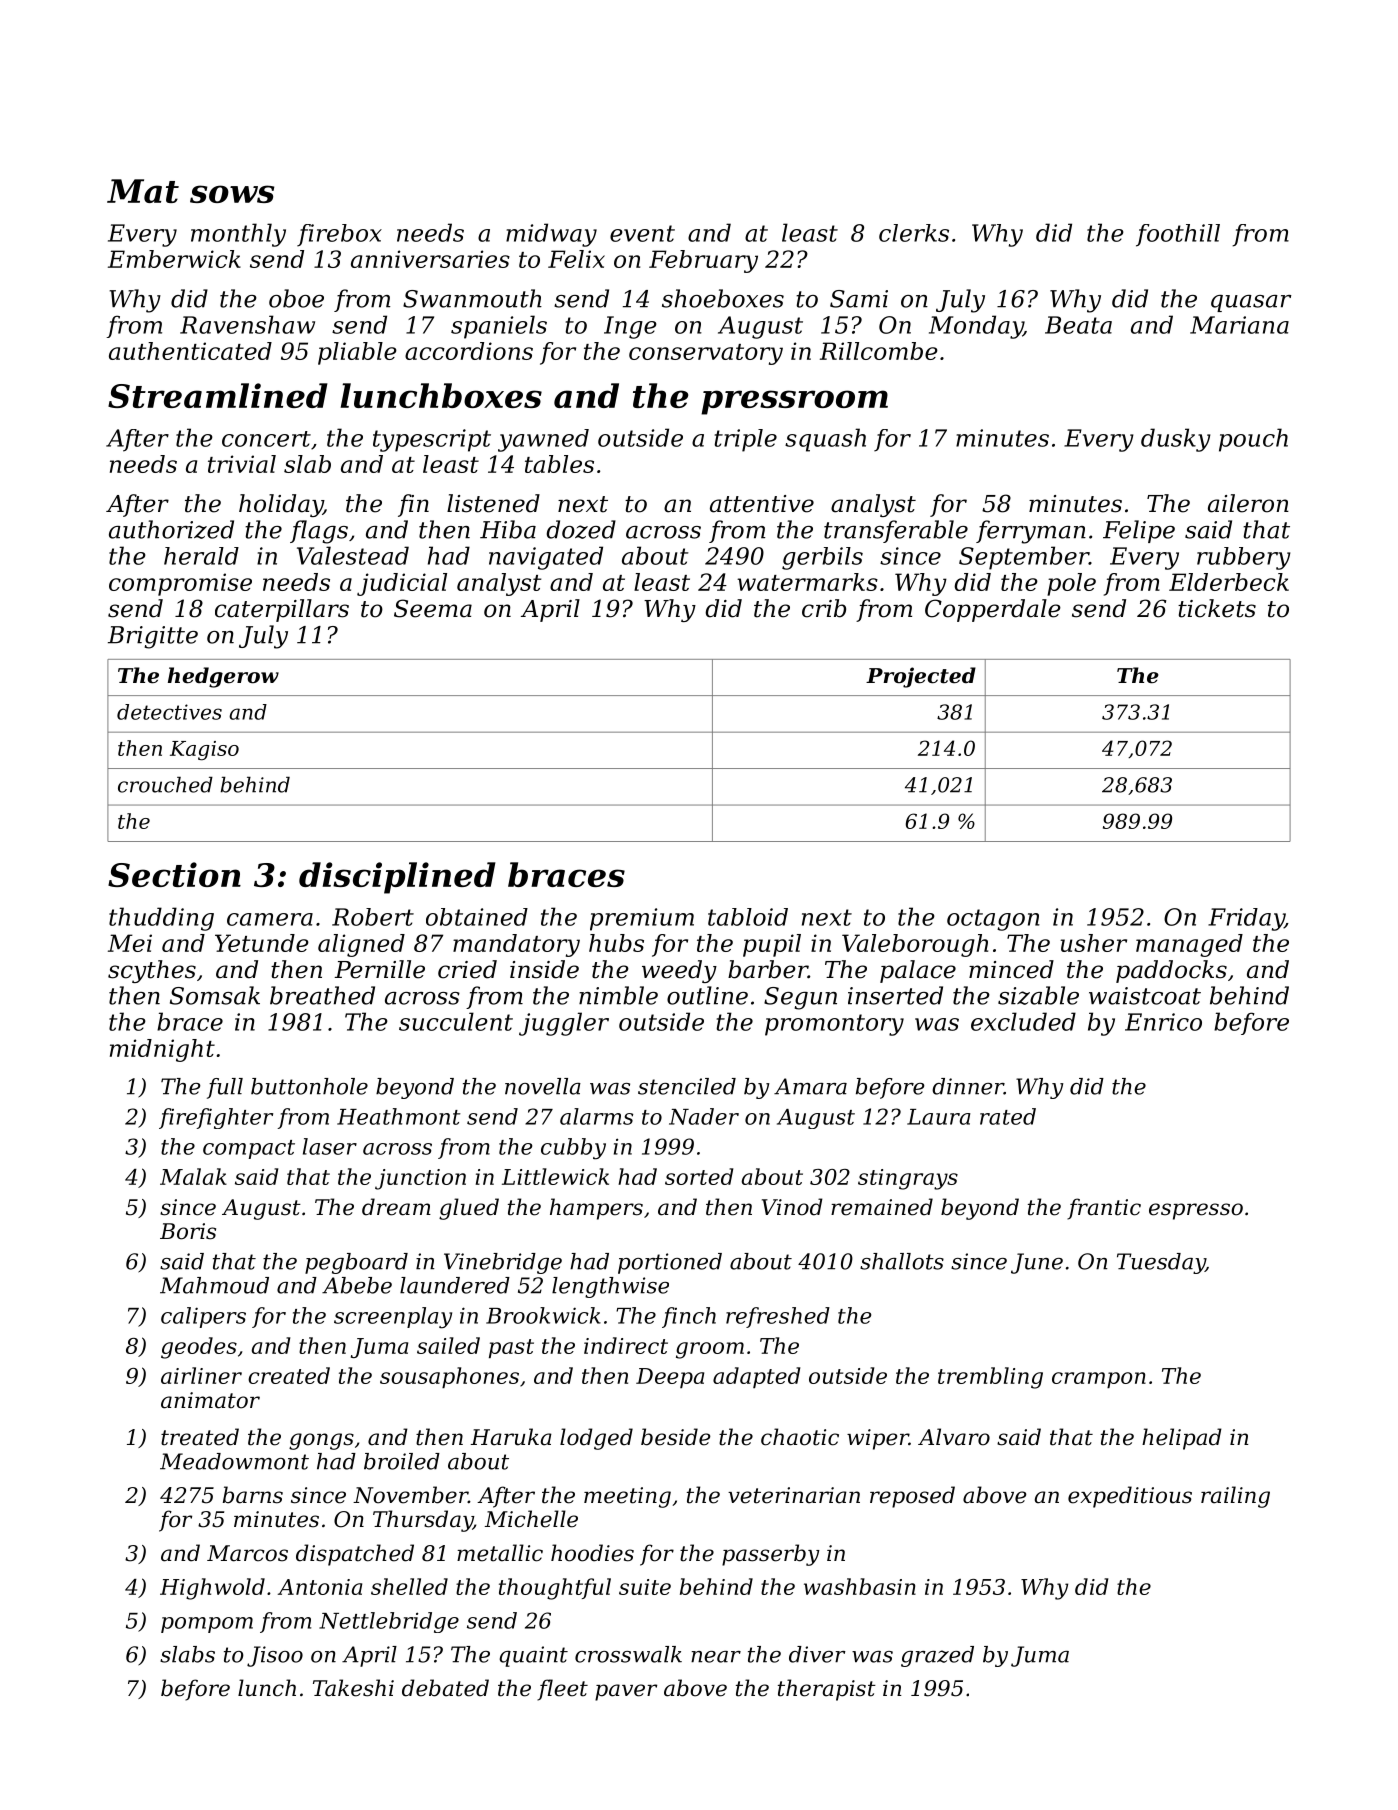  I want to click on foothill, so click(1178, 235).
